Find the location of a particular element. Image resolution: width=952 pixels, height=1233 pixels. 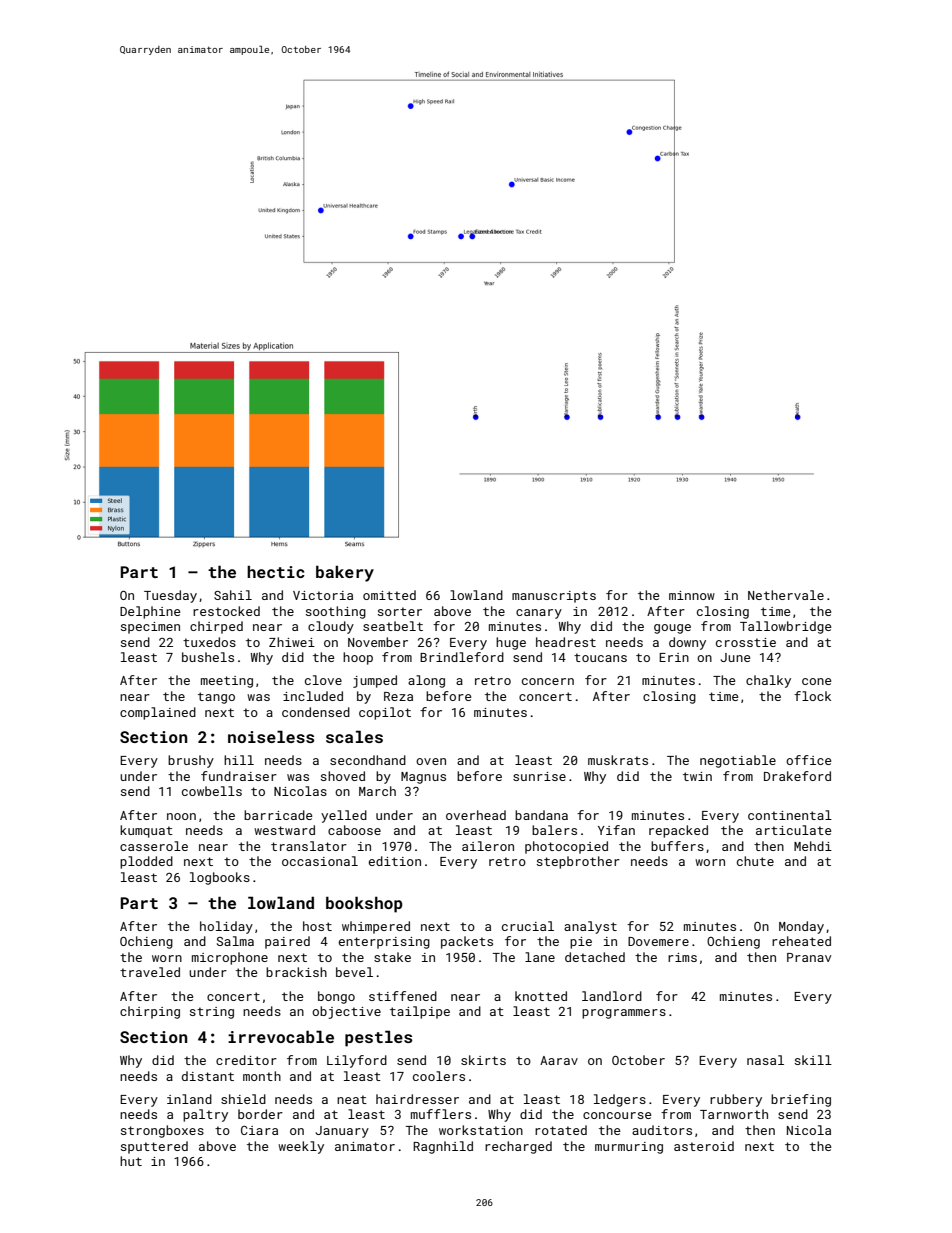

hectic is located at coordinates (276, 572).
